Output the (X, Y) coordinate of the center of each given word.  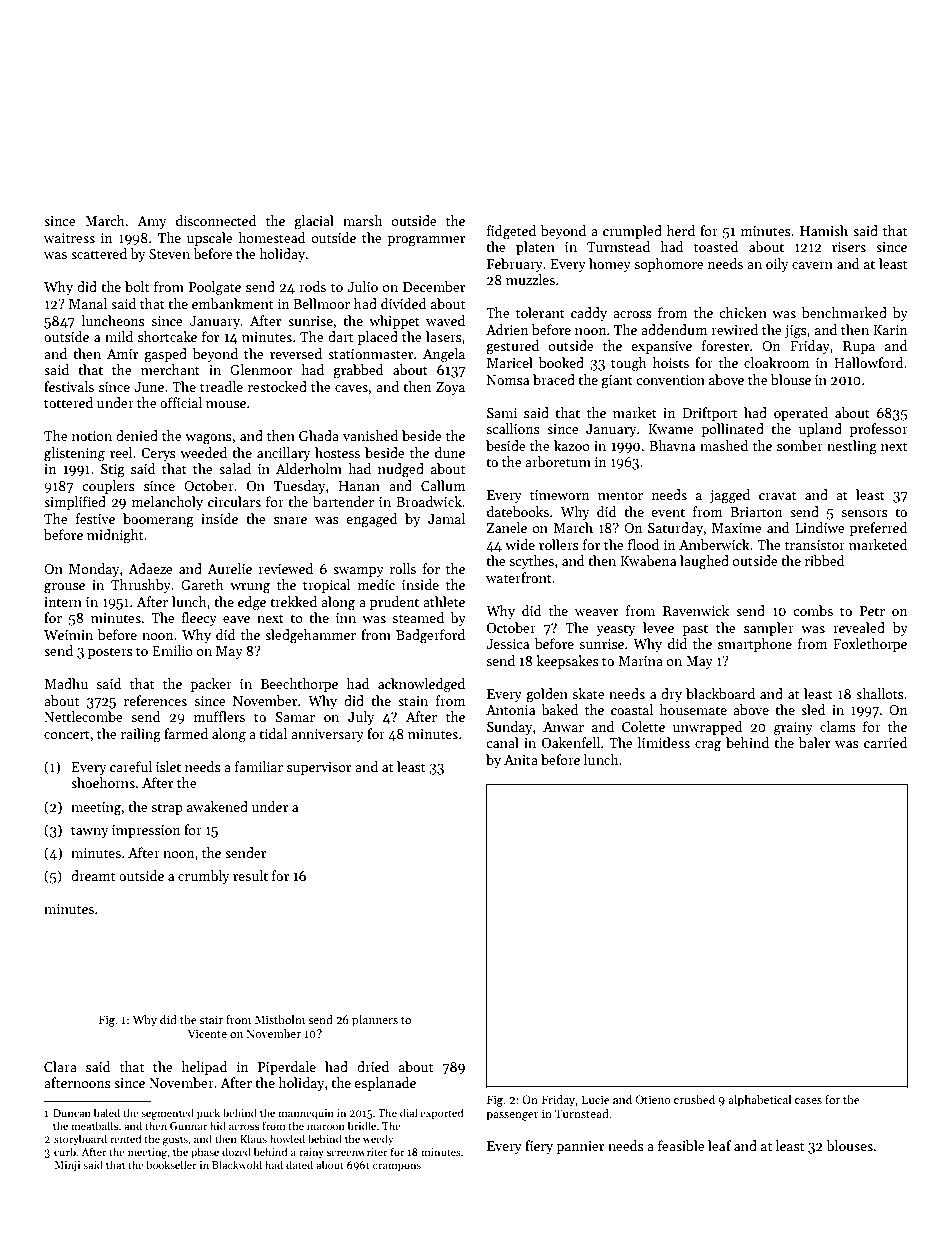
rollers (559, 544)
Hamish (824, 230)
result (250, 875)
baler (814, 742)
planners (375, 1021)
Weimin (68, 635)
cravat (777, 495)
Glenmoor (261, 369)
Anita (521, 760)
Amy (152, 222)
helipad (204, 1068)
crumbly (204, 877)
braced (554, 379)
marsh (362, 220)
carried (886, 742)
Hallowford (869, 362)
